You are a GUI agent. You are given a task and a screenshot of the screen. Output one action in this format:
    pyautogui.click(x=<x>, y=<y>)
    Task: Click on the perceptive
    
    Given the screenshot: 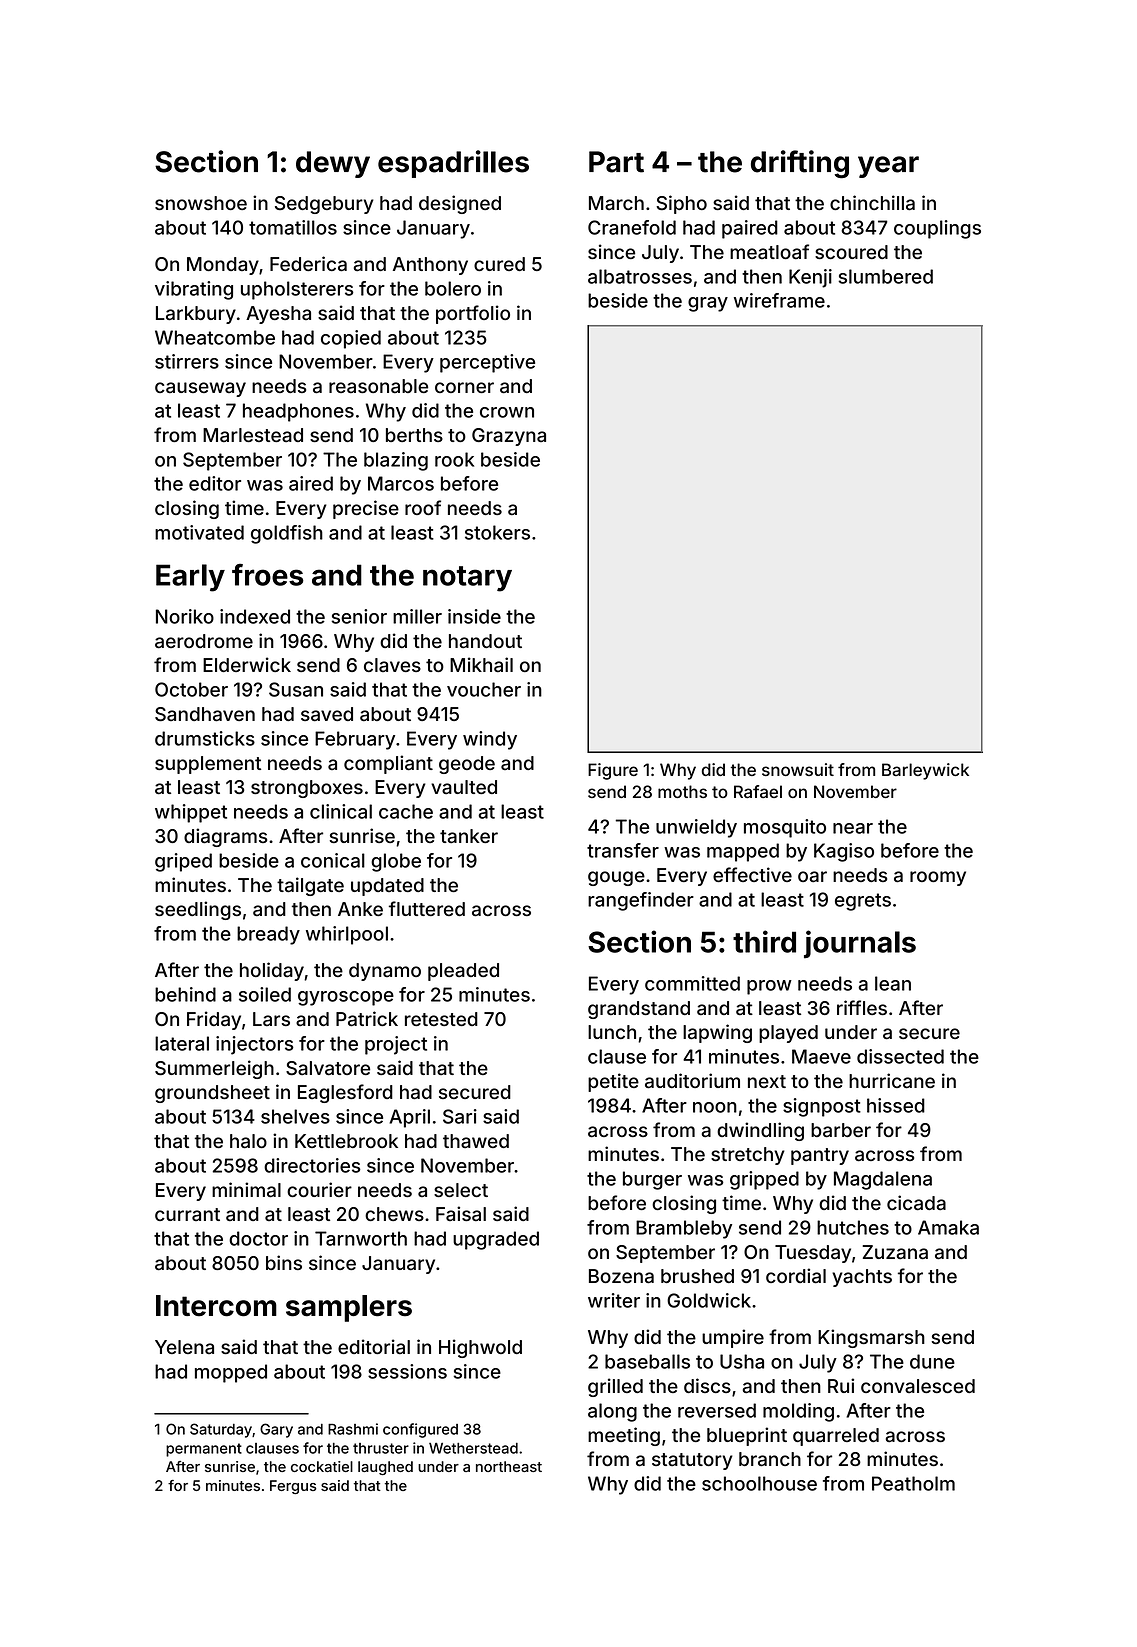 What is the action you would take?
    pyautogui.click(x=487, y=363)
